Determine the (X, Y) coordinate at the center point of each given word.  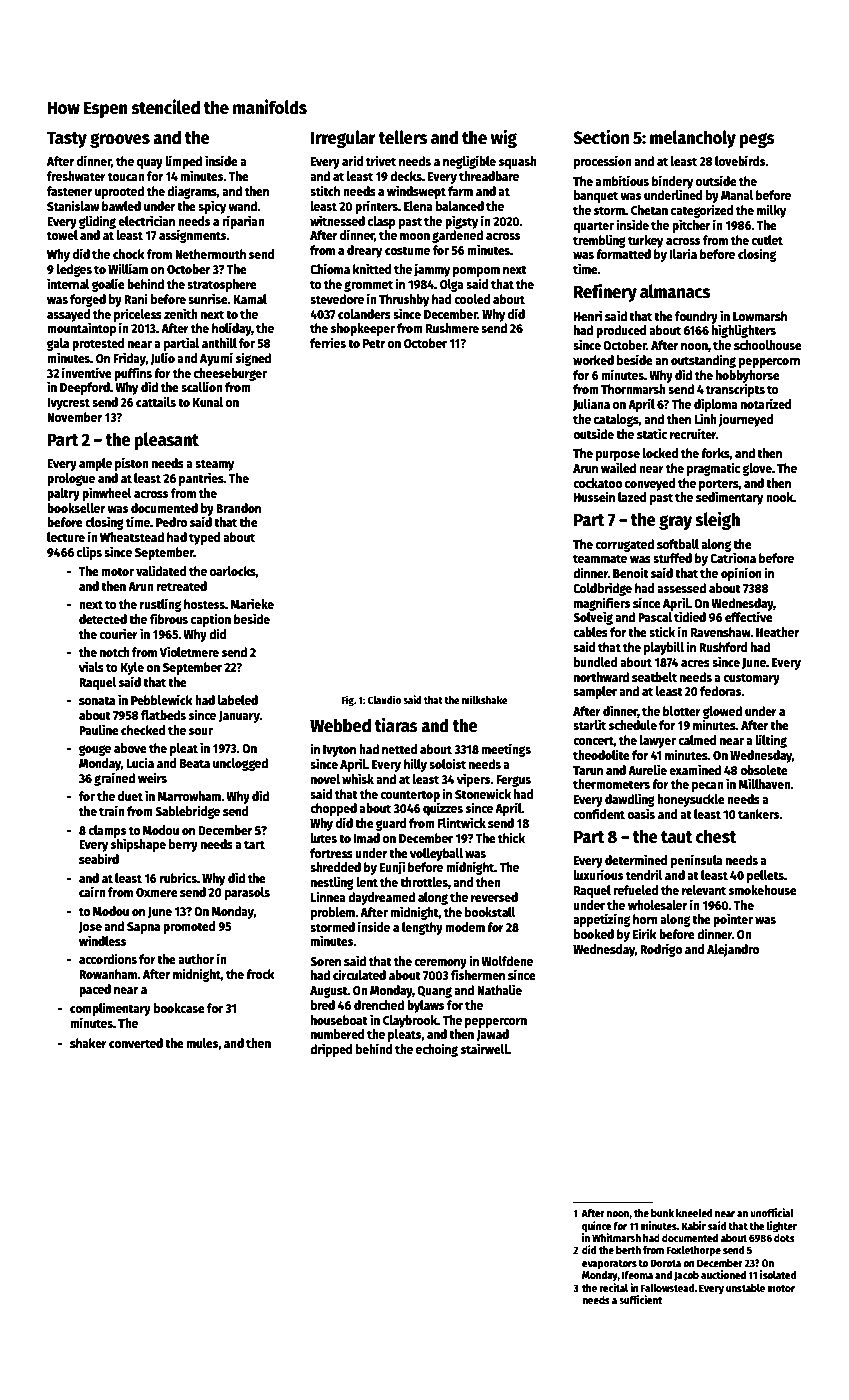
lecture (66, 537)
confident (599, 813)
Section (601, 137)
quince (597, 1227)
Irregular (343, 139)
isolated (778, 1274)
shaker (88, 1043)
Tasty (67, 139)
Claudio (384, 699)
